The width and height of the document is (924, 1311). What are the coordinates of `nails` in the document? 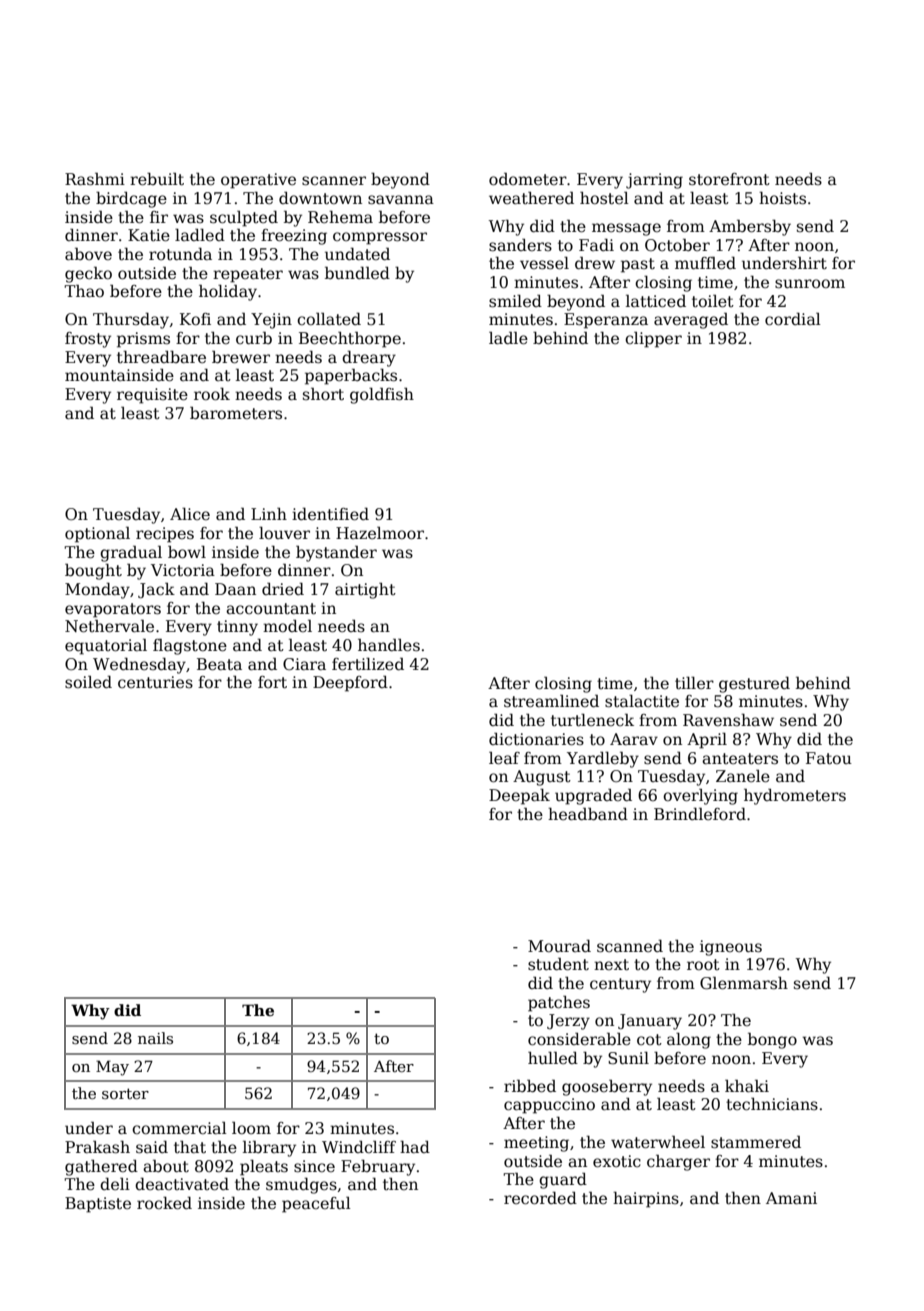 It's located at (155, 1038).
